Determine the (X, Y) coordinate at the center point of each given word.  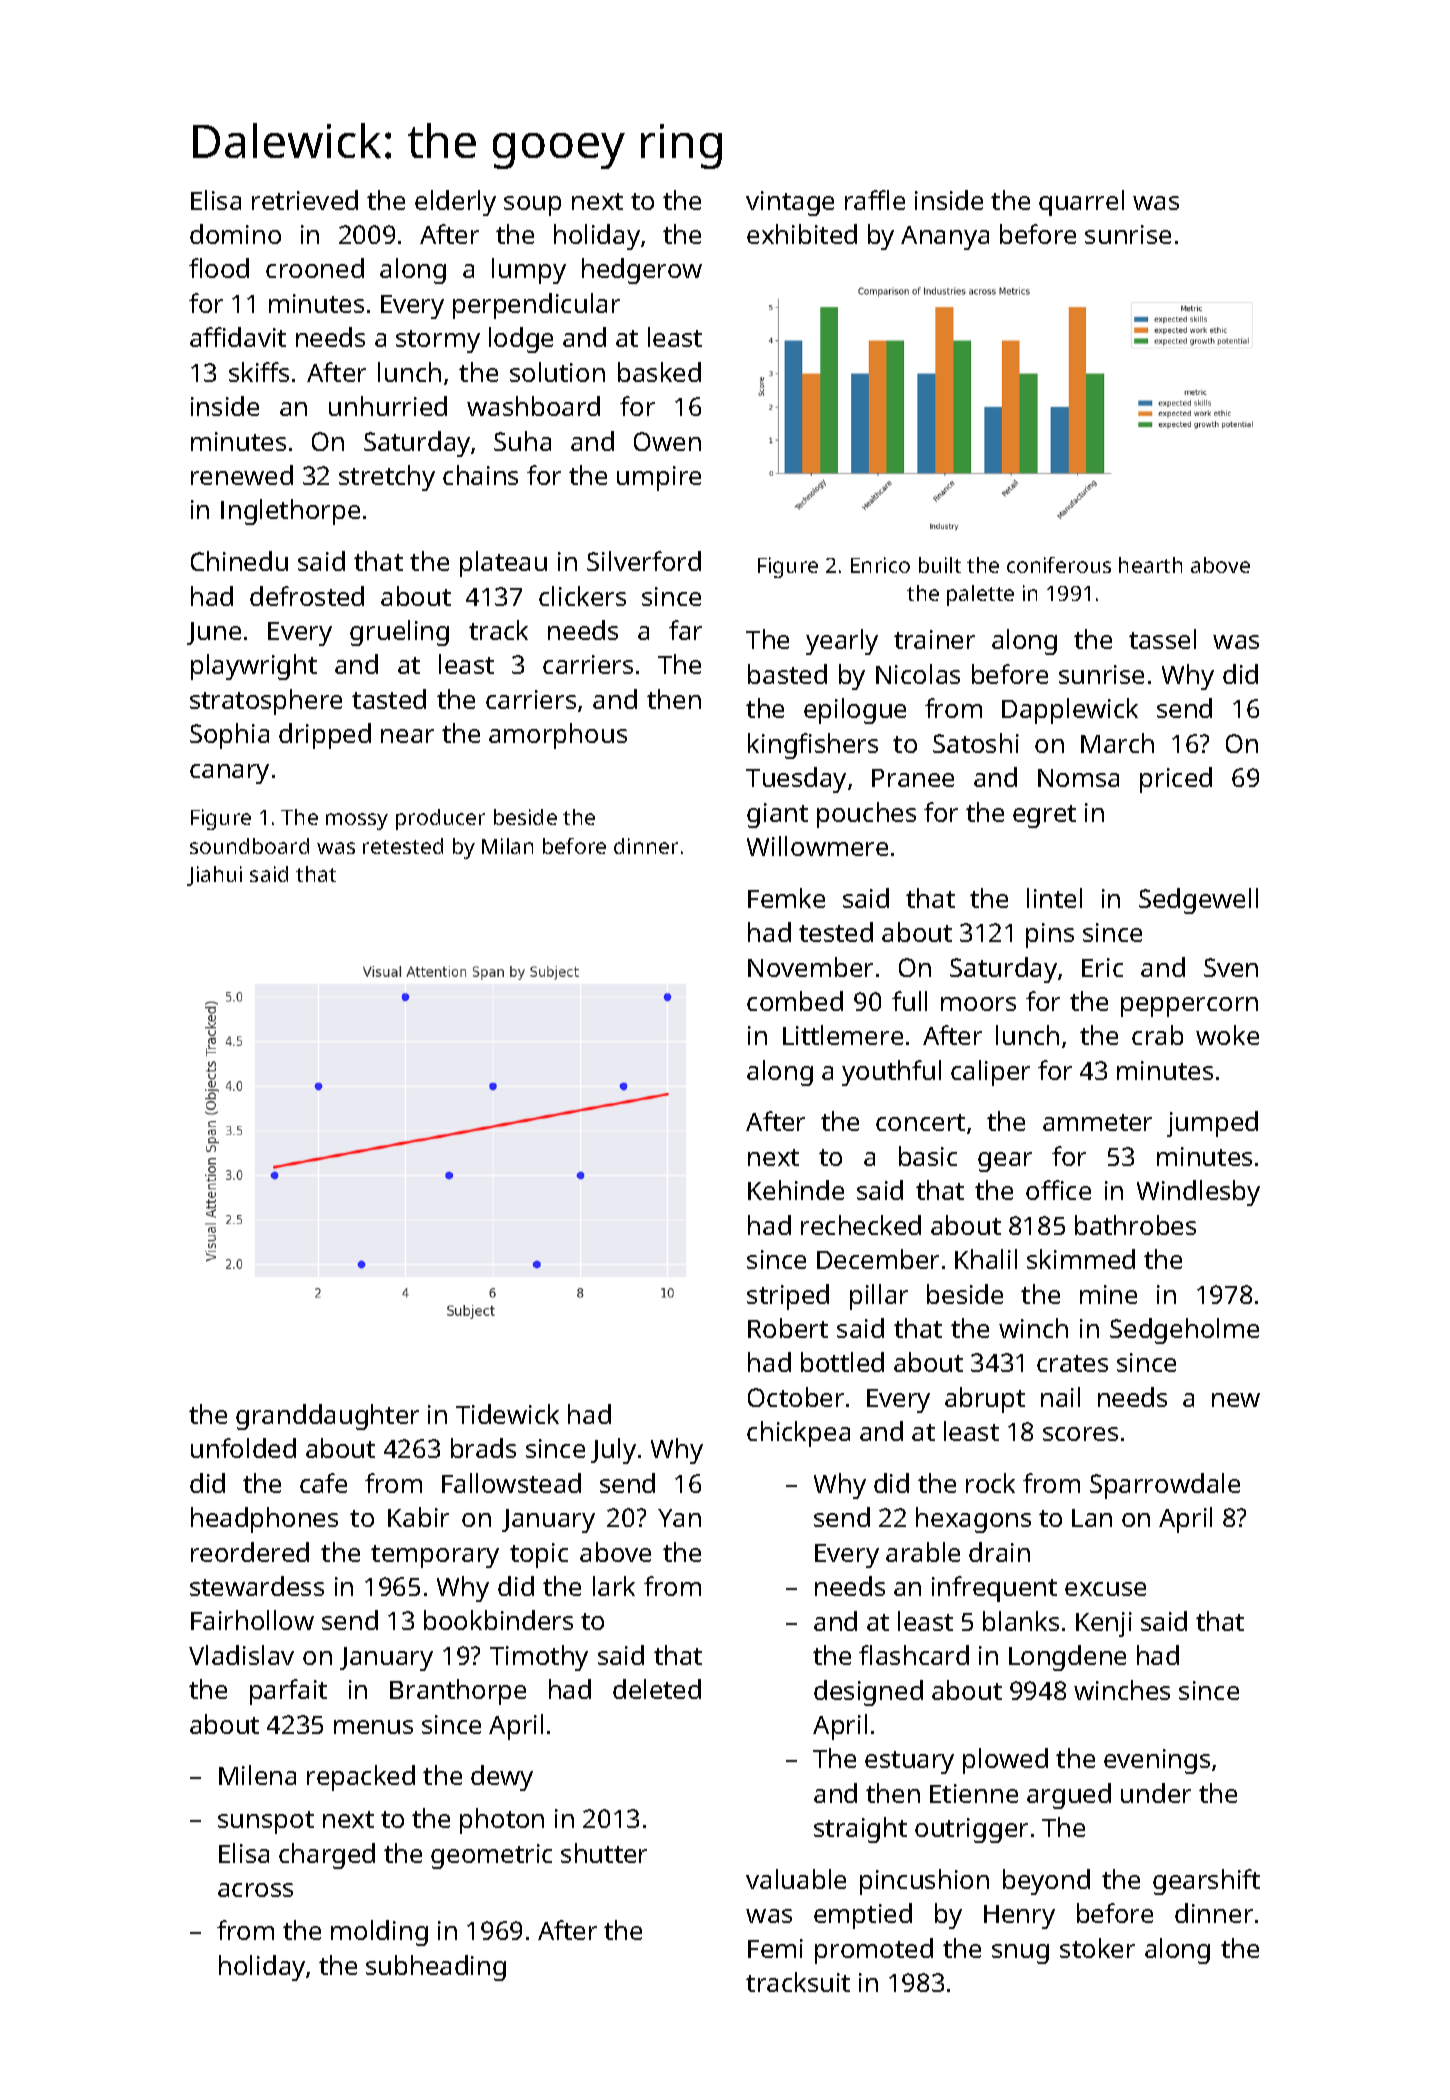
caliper (990, 1073)
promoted (874, 1951)
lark (614, 1586)
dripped (325, 736)
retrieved (305, 200)
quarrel (1081, 203)
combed (795, 1001)
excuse (1105, 1589)
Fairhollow (252, 1620)
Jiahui (214, 876)
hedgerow (642, 271)
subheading (436, 1968)
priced (1176, 780)
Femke (786, 898)
